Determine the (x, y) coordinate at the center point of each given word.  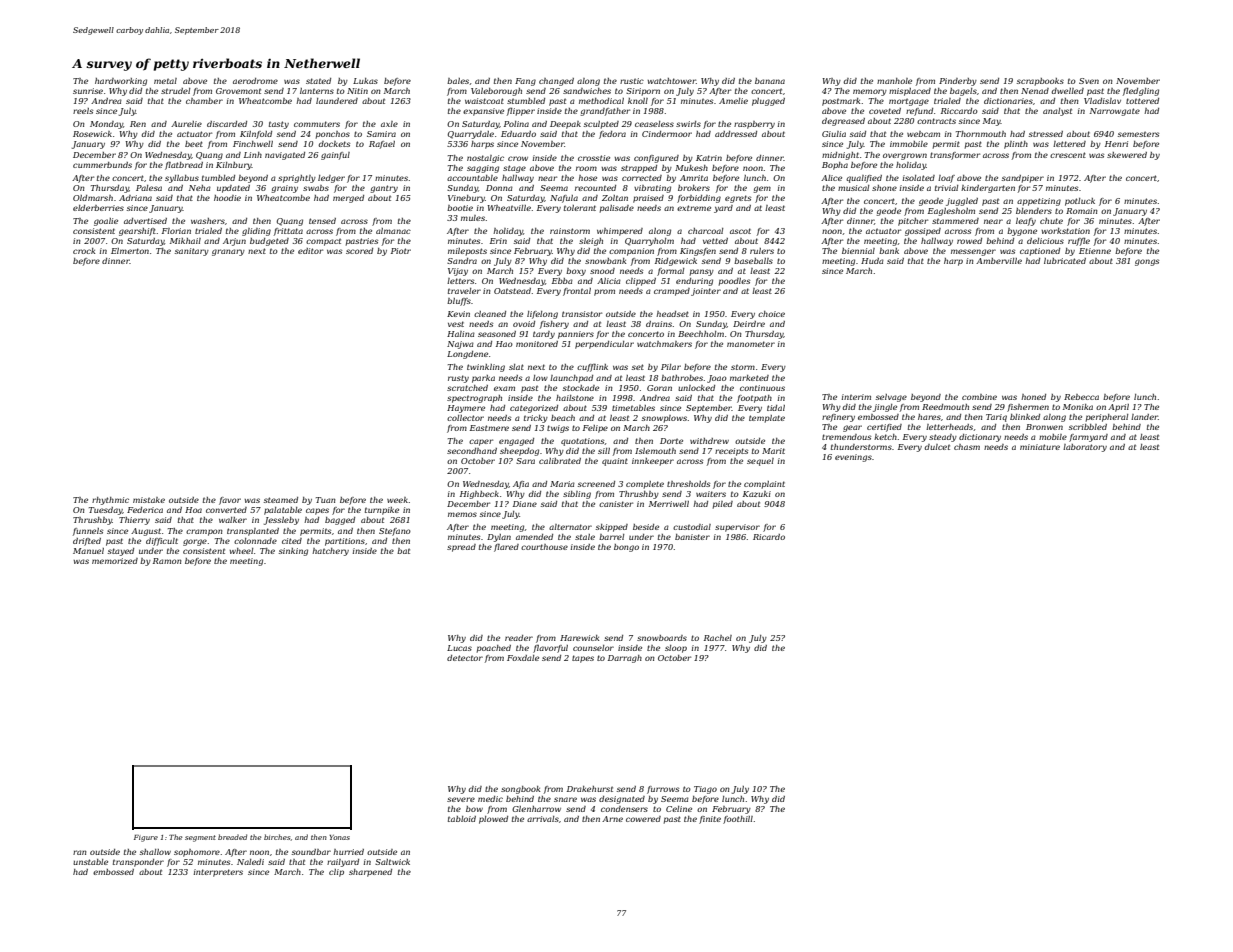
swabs (316, 188)
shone (884, 188)
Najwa (460, 345)
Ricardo (769, 537)
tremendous (846, 437)
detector (465, 658)
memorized (115, 561)
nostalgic (485, 159)
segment (200, 838)
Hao (504, 344)
